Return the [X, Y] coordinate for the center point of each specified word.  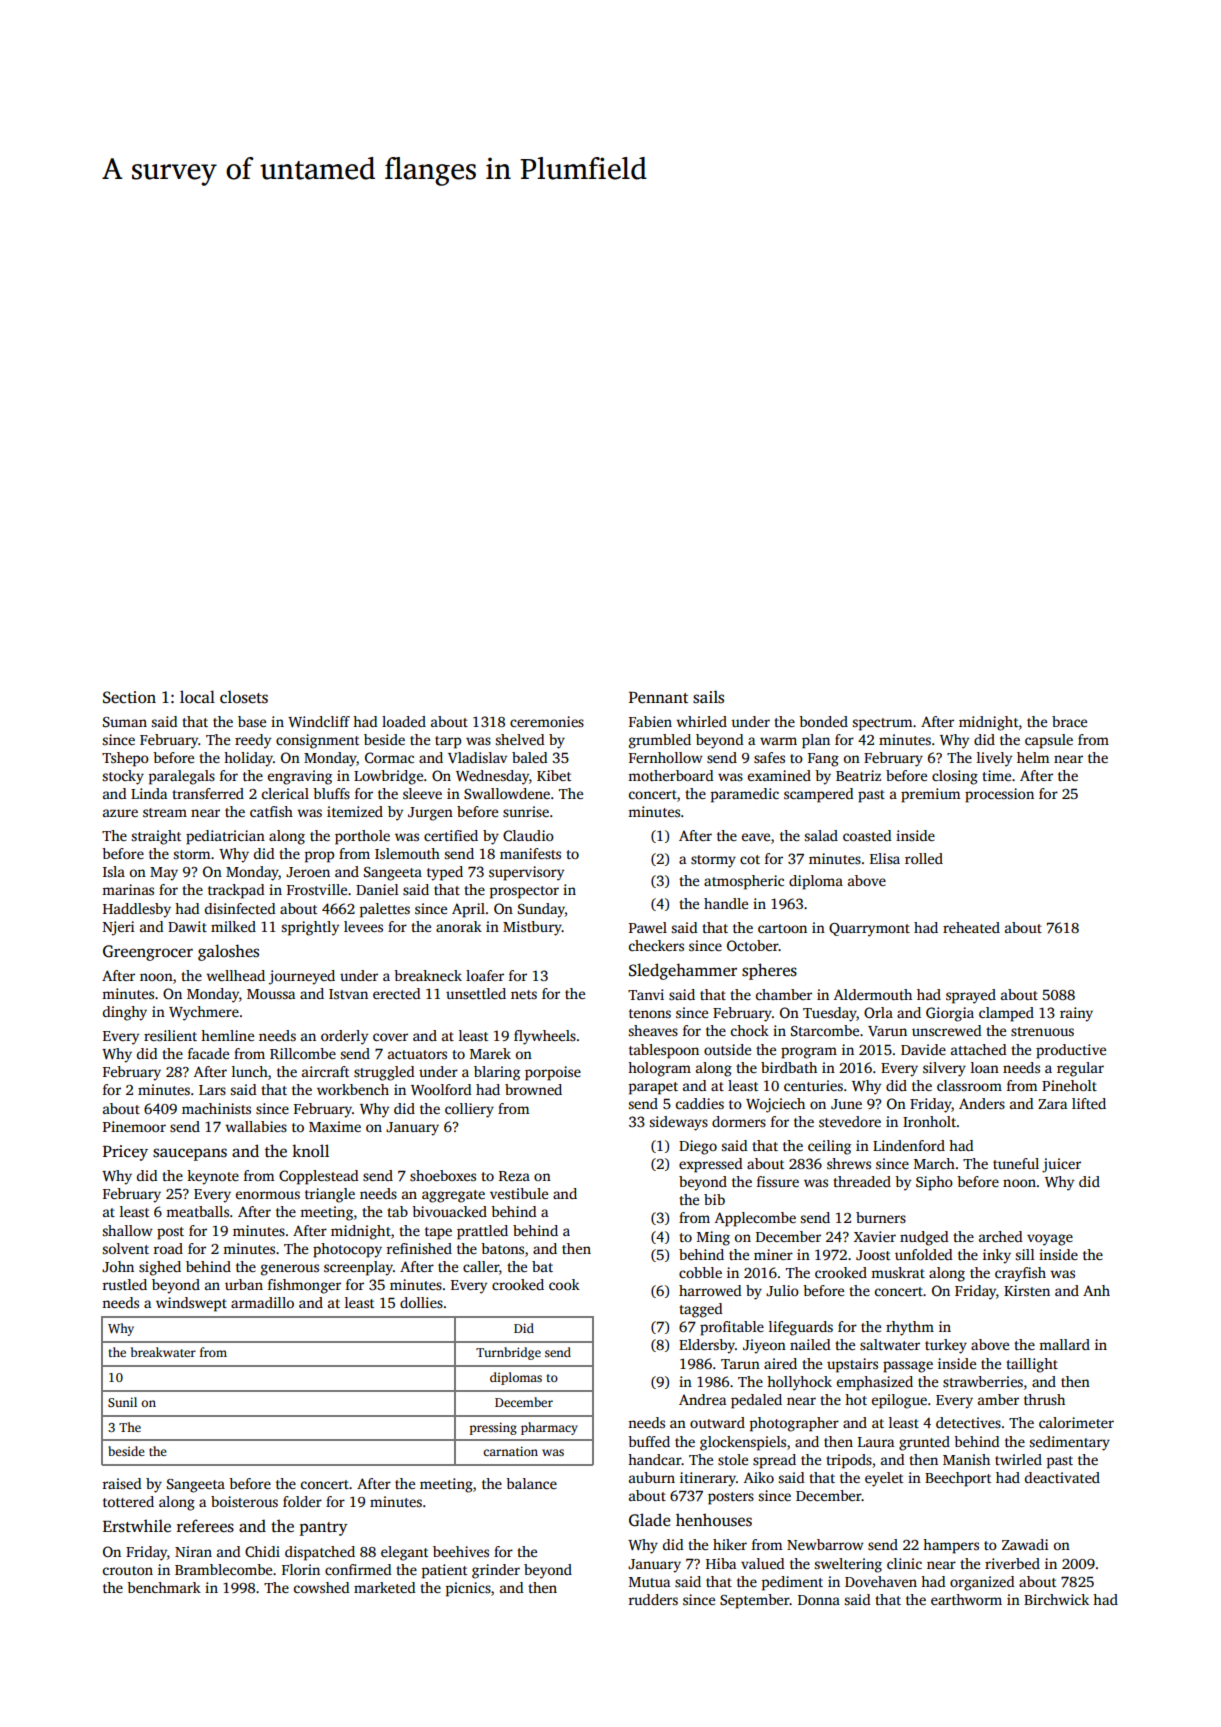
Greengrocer [148, 953]
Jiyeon [764, 1346]
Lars [212, 1090]
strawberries [983, 1381]
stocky [123, 777]
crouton [128, 1570]
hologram [659, 1069]
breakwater [163, 1352]
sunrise [526, 811]
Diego [698, 1147]
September [755, 1601]
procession [999, 795]
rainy [1076, 1014]
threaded [862, 1181]
